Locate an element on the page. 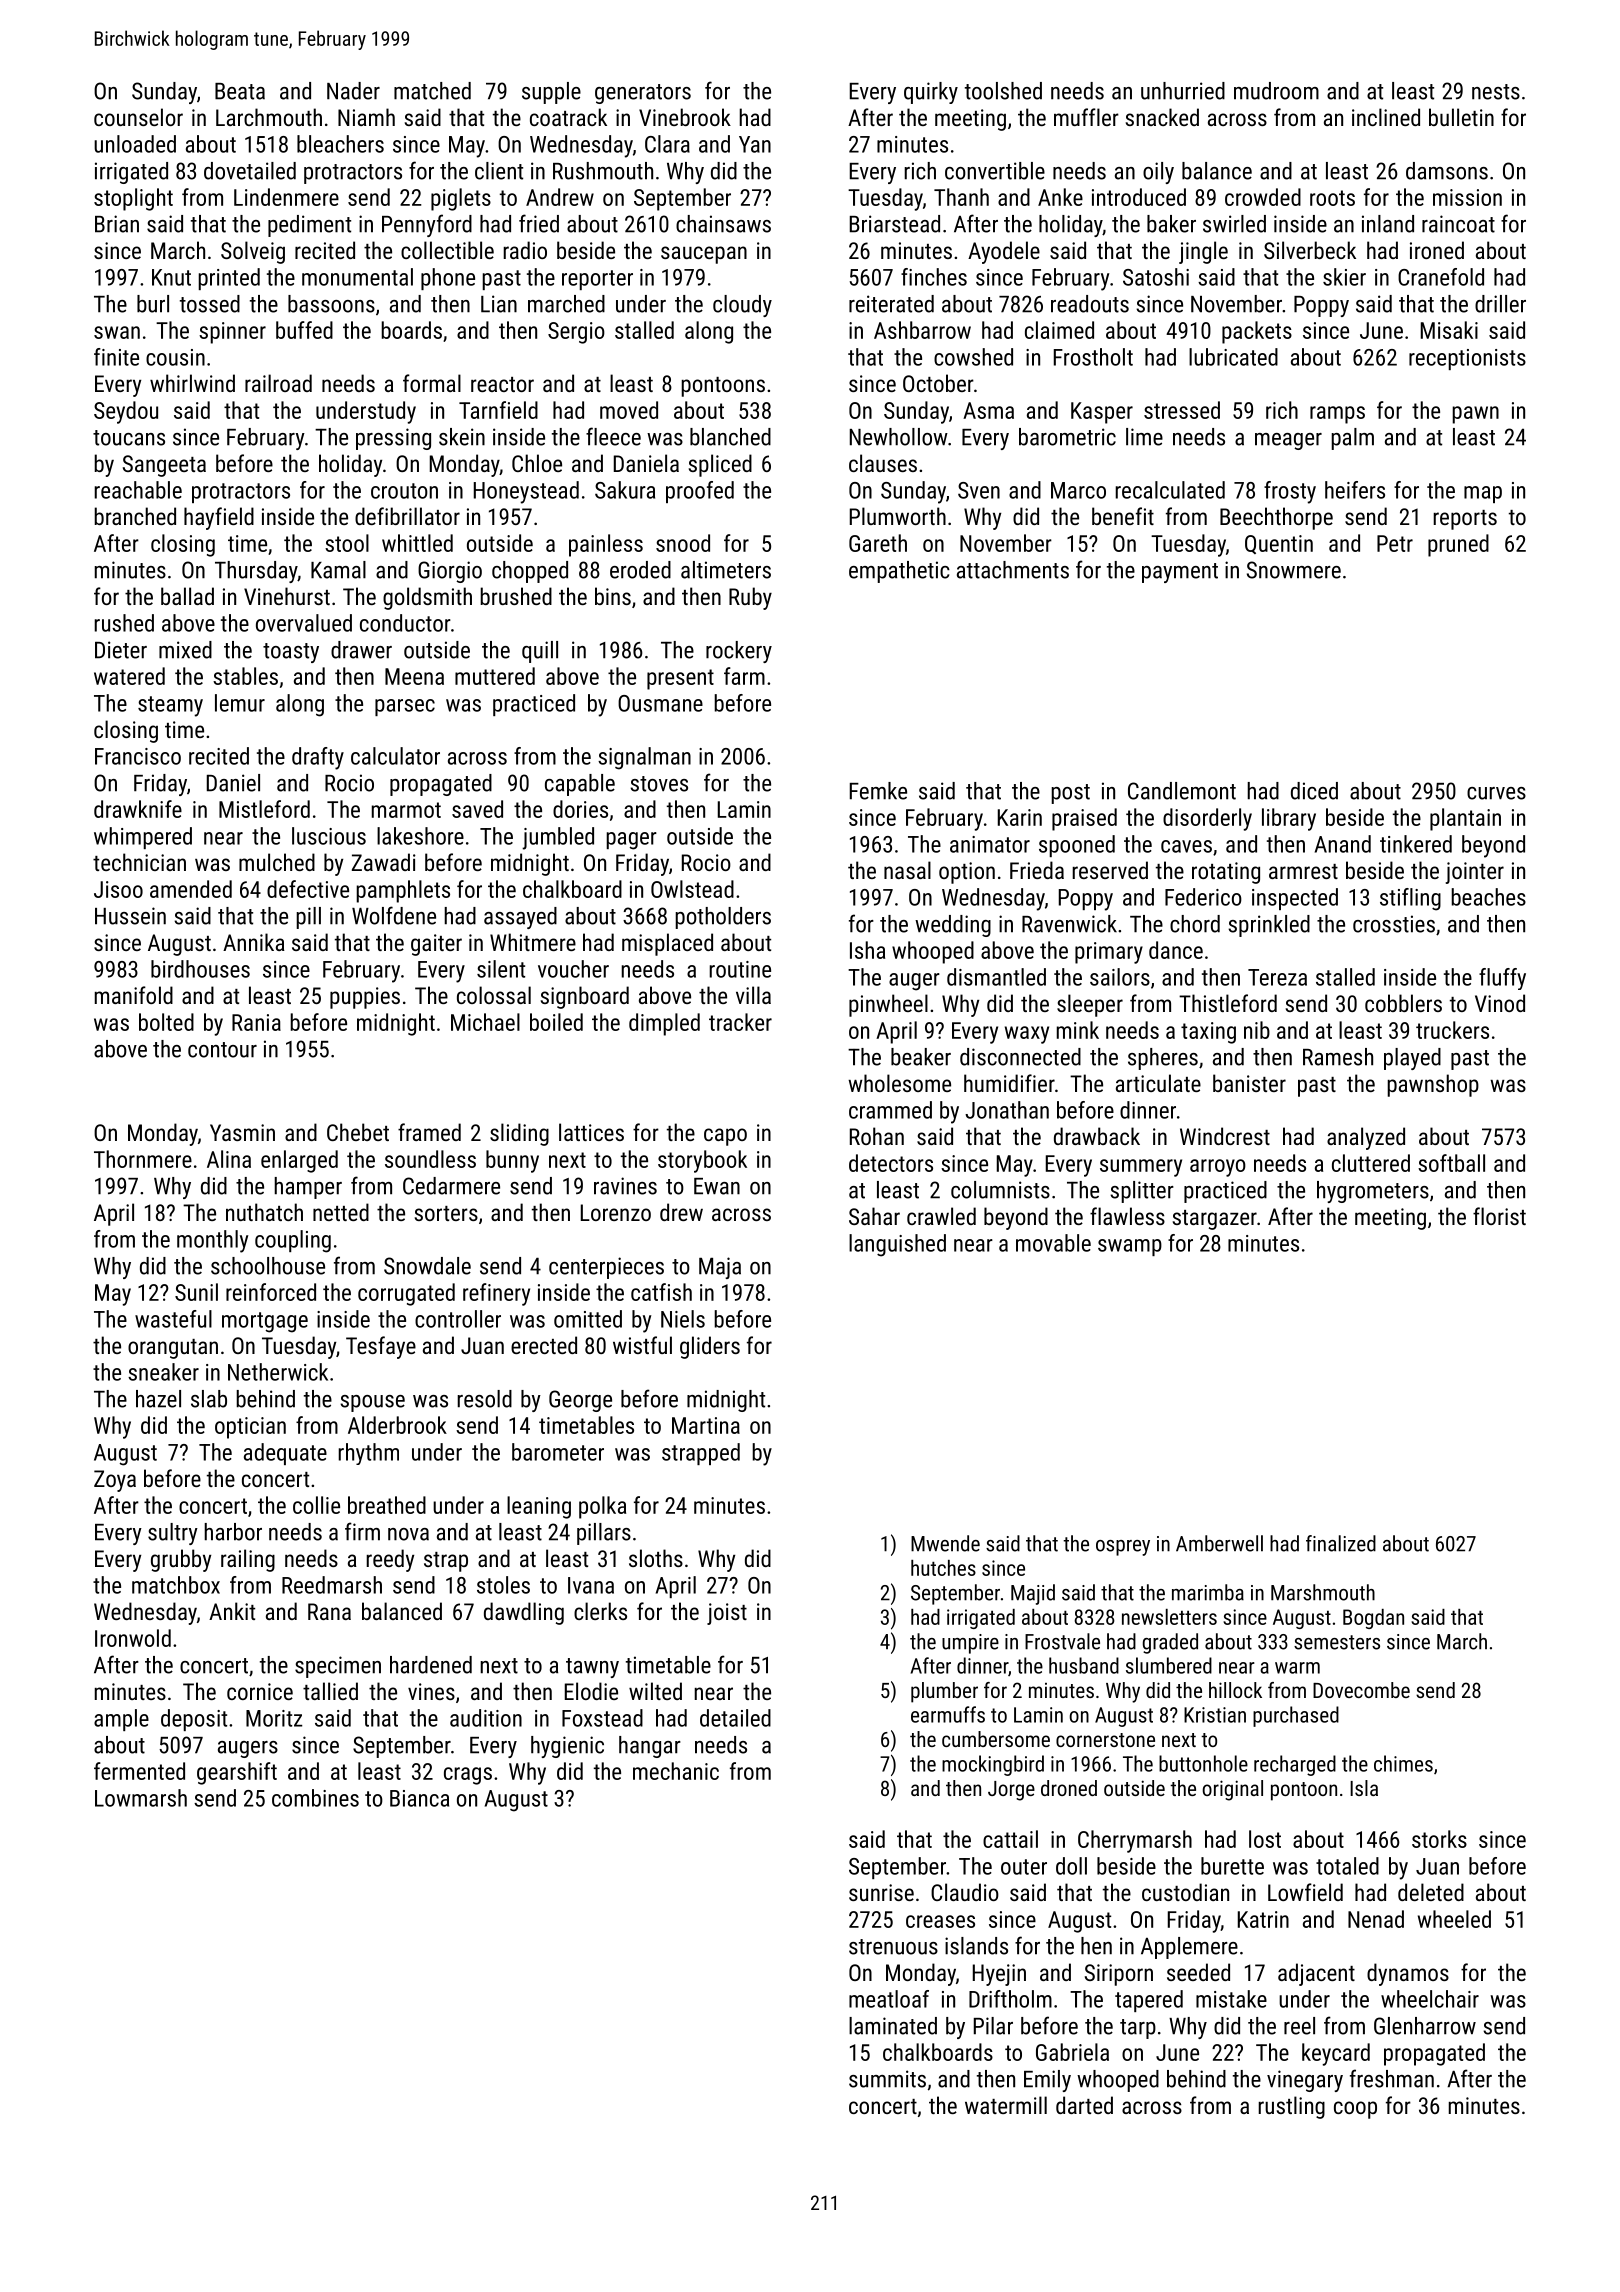 The height and width of the image is (2292, 1620). Lowmarsh is located at coordinates (141, 1798).
